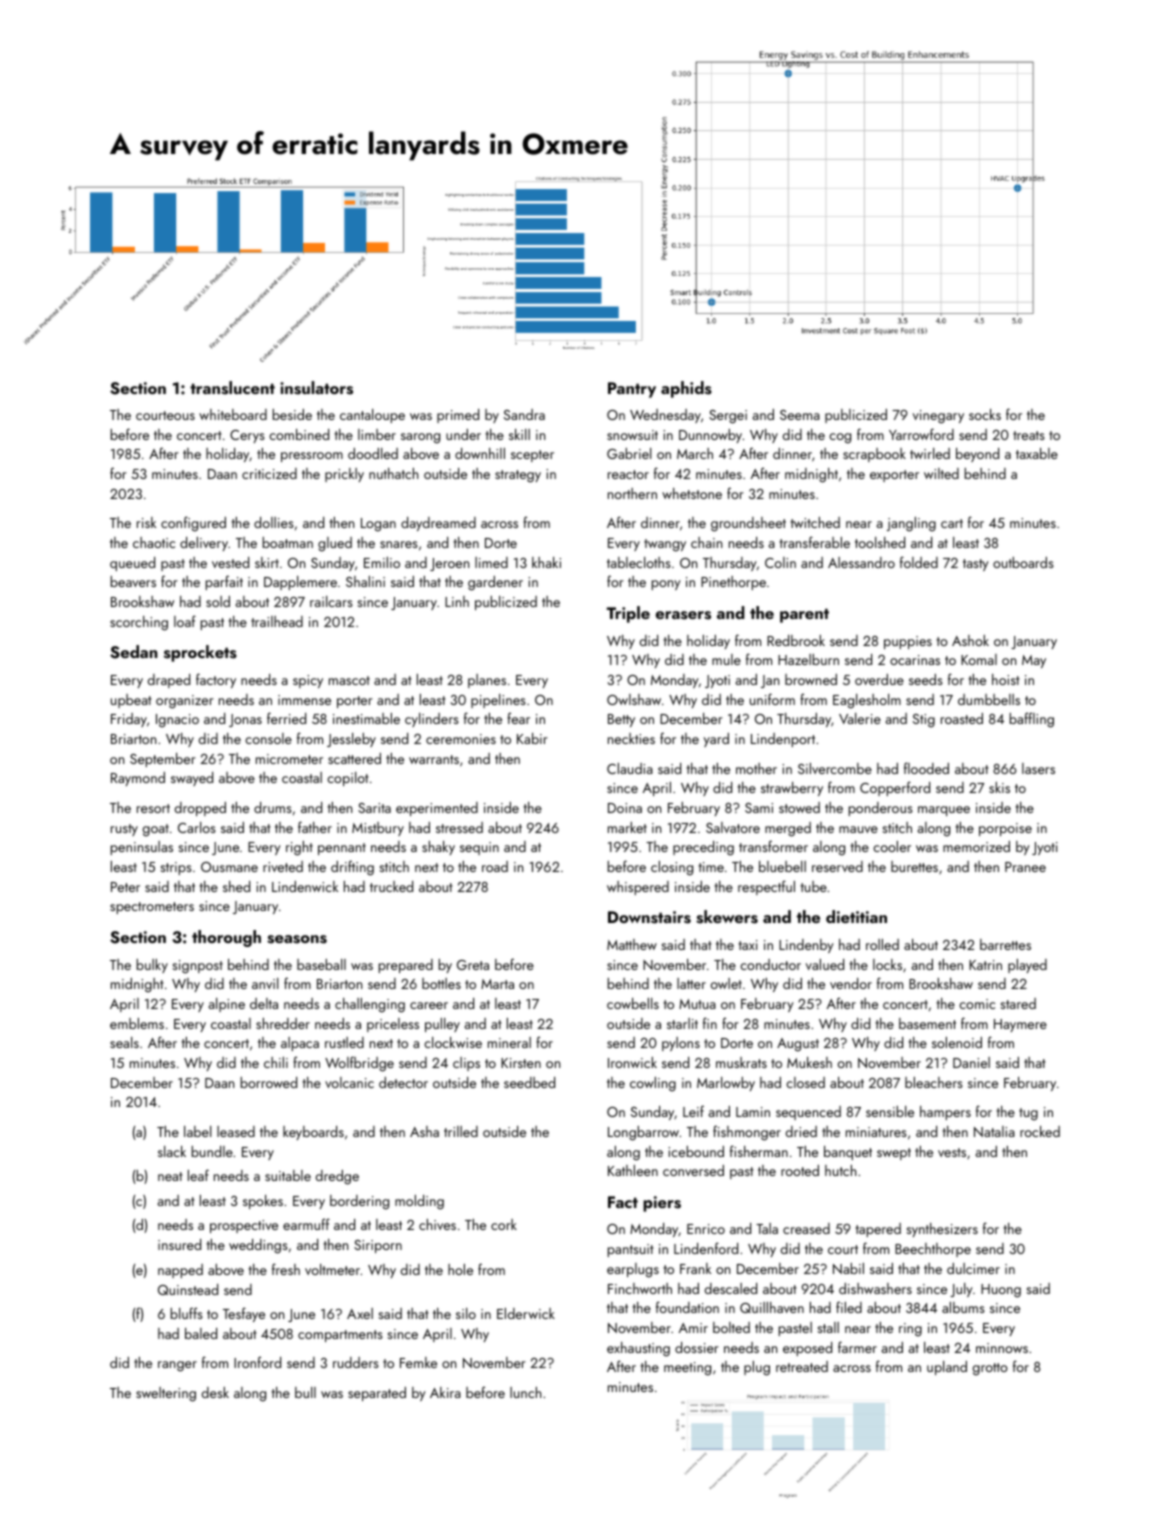  I want to click on Seema, so click(800, 415).
